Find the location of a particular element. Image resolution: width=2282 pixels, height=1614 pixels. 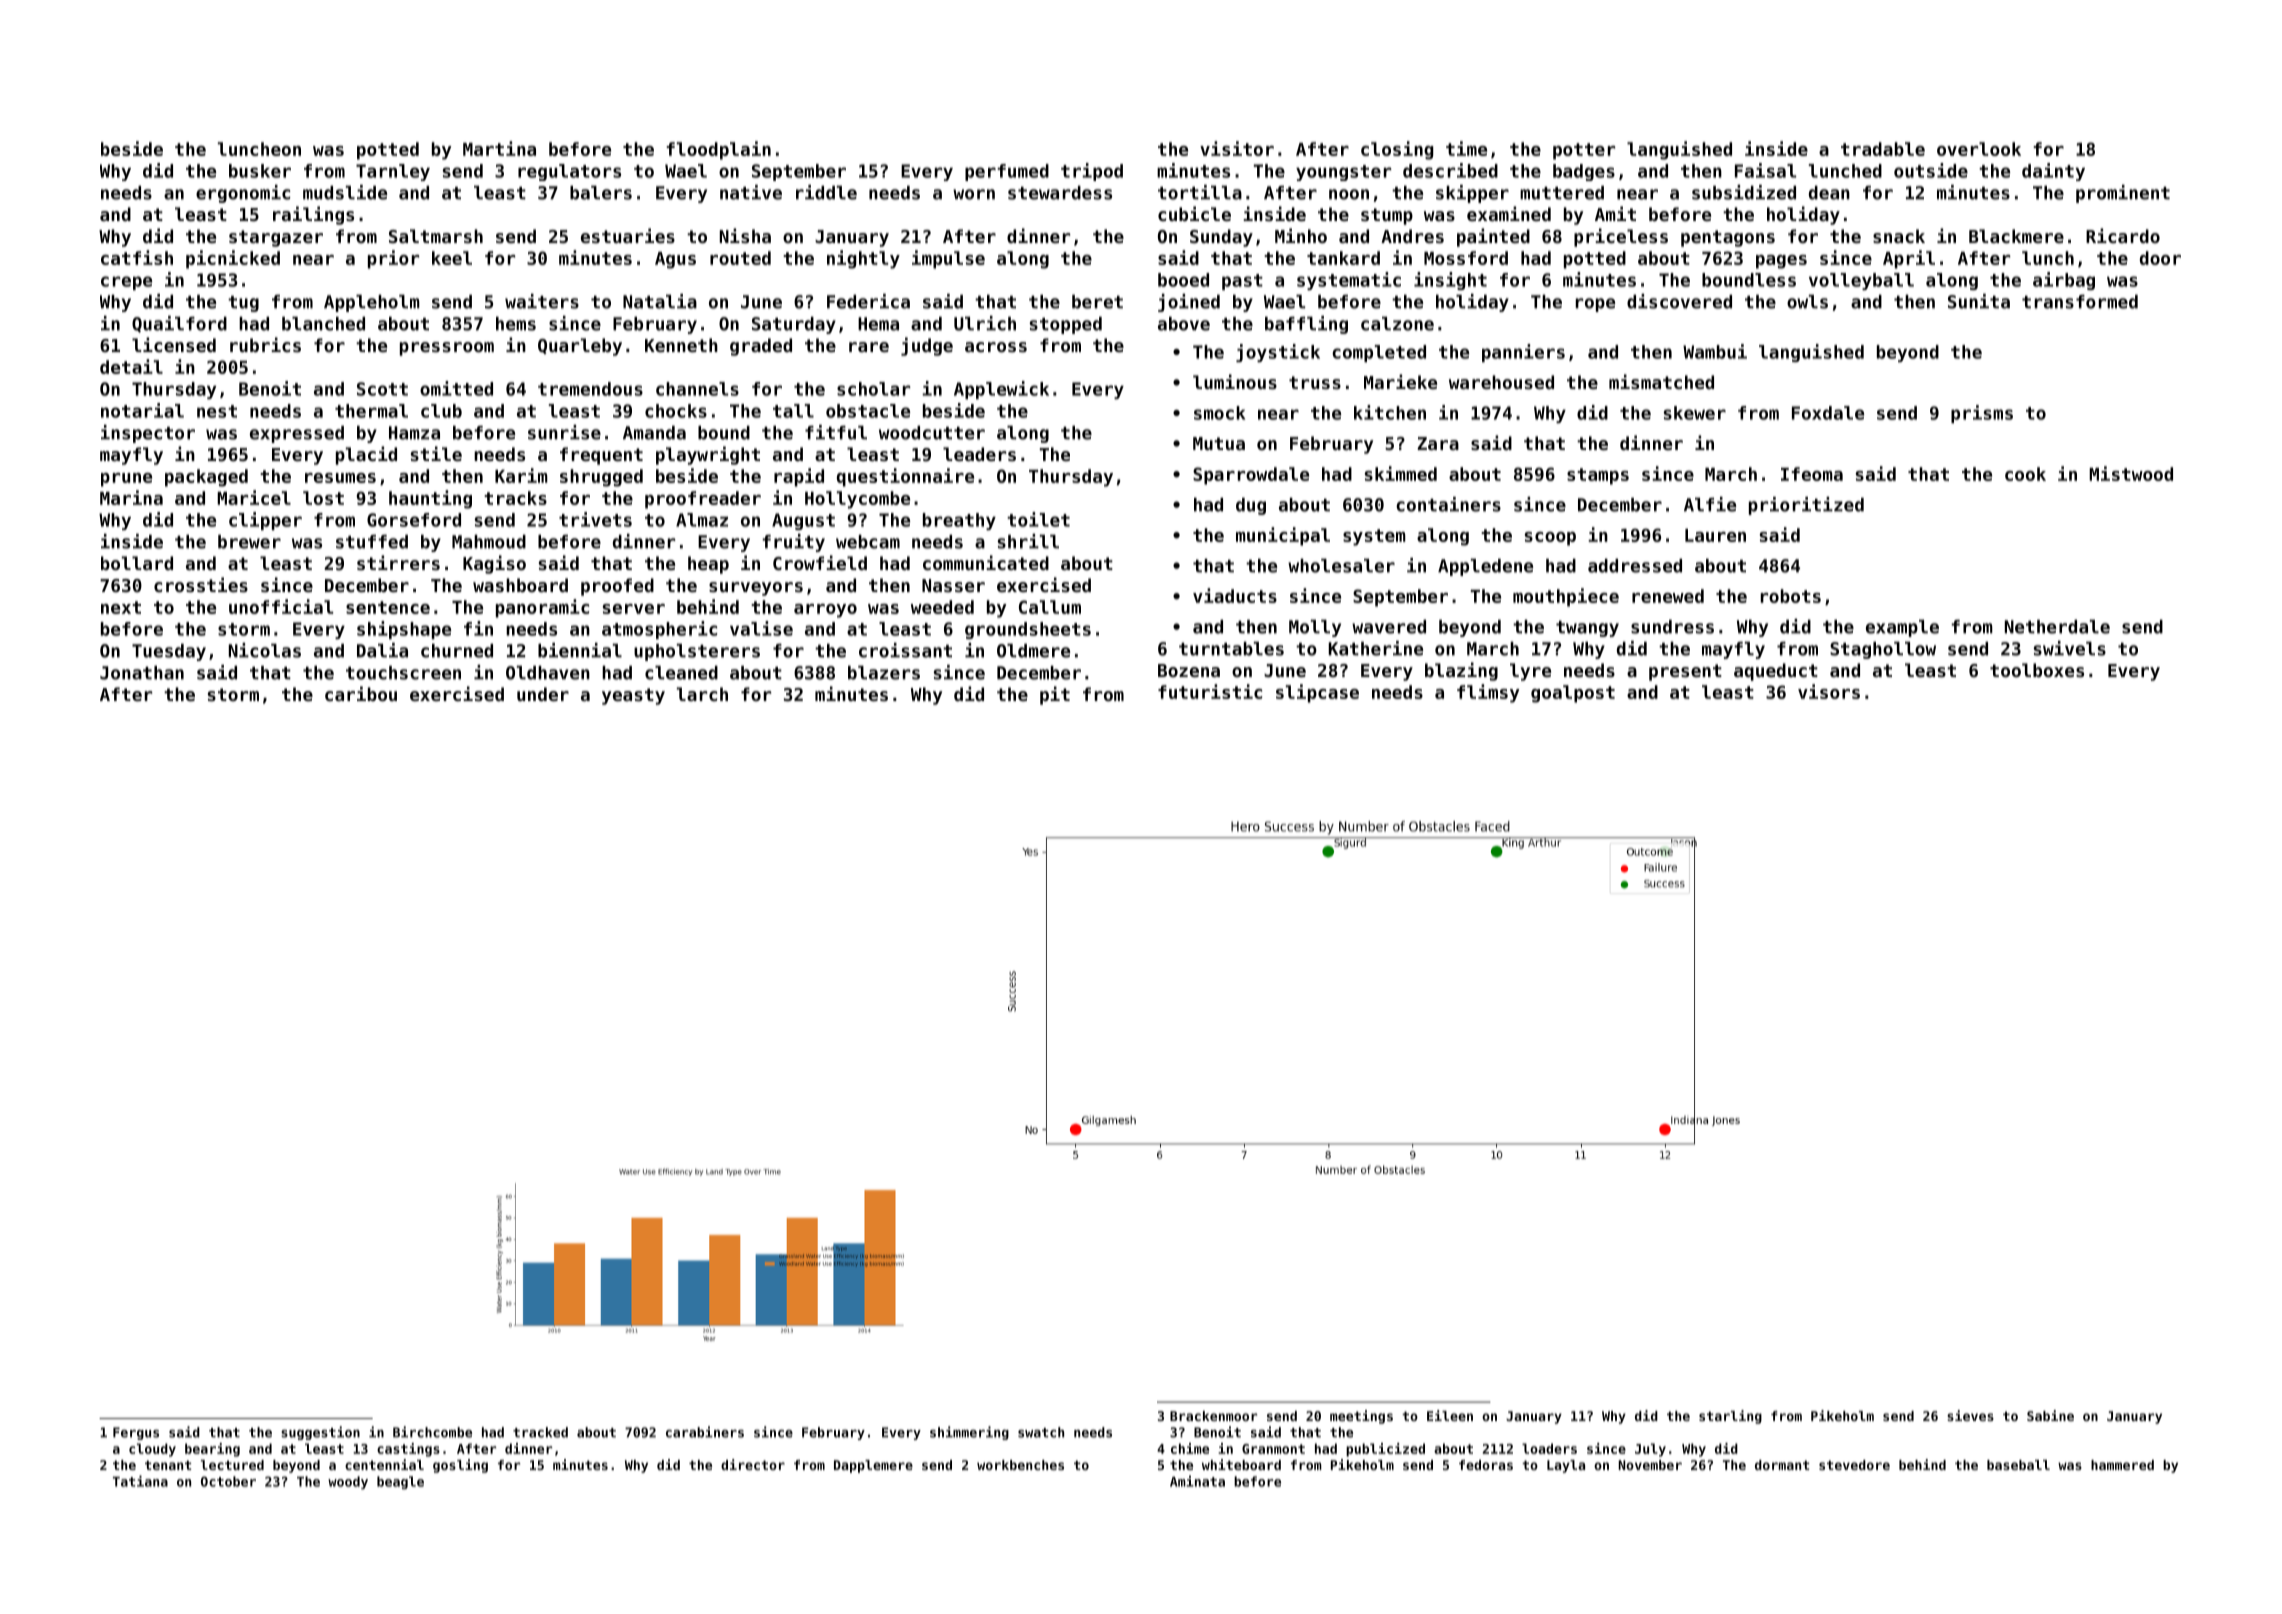

caribou is located at coordinates (361, 693).
